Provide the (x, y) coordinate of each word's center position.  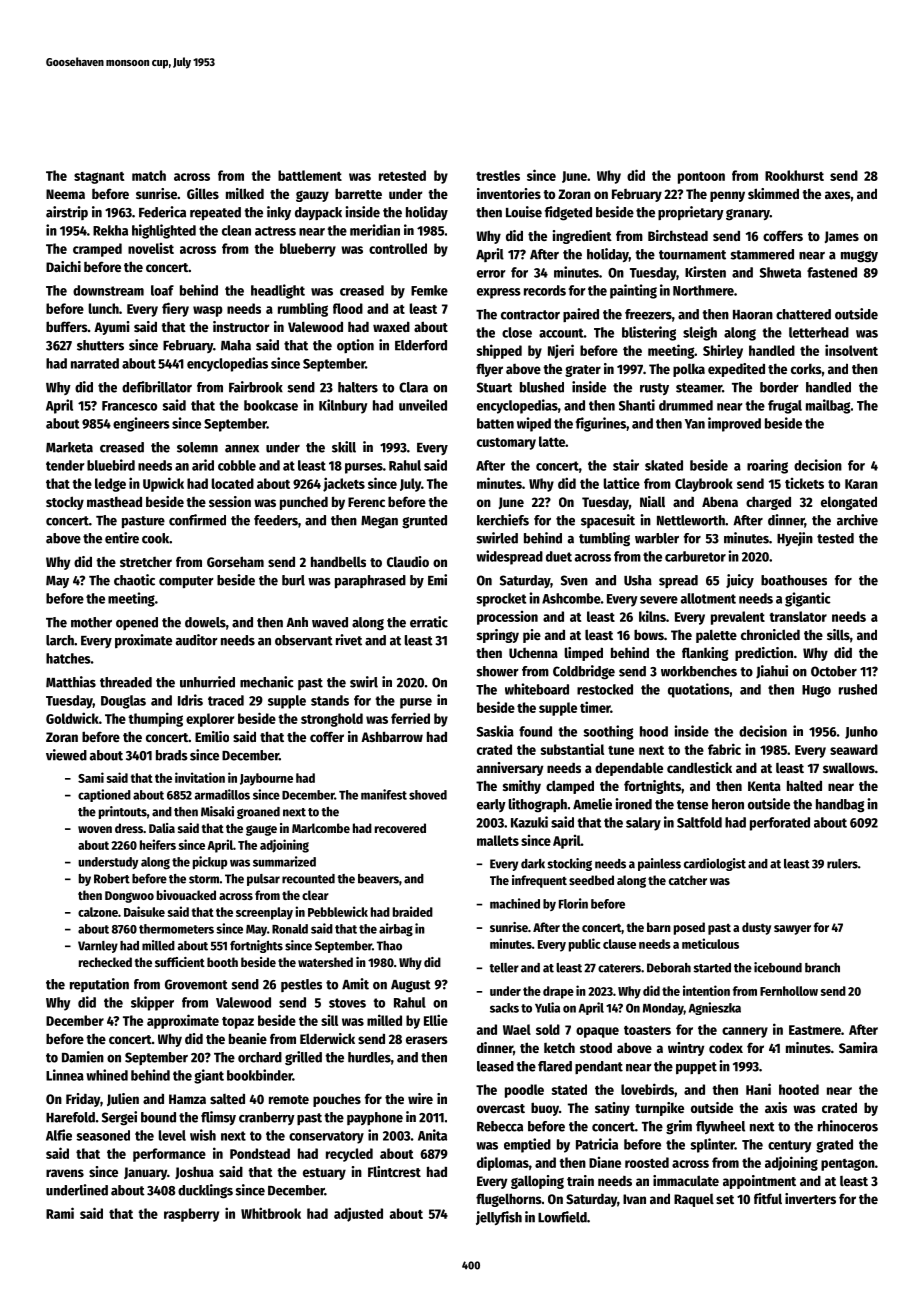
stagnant (99, 178)
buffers (66, 326)
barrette (358, 193)
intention (706, 990)
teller (504, 968)
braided (413, 911)
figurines (601, 424)
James (842, 237)
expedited (736, 370)
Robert (112, 879)
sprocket (501, 600)
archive (857, 520)
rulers (842, 864)
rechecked (105, 962)
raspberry (191, 1215)
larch (60, 640)
